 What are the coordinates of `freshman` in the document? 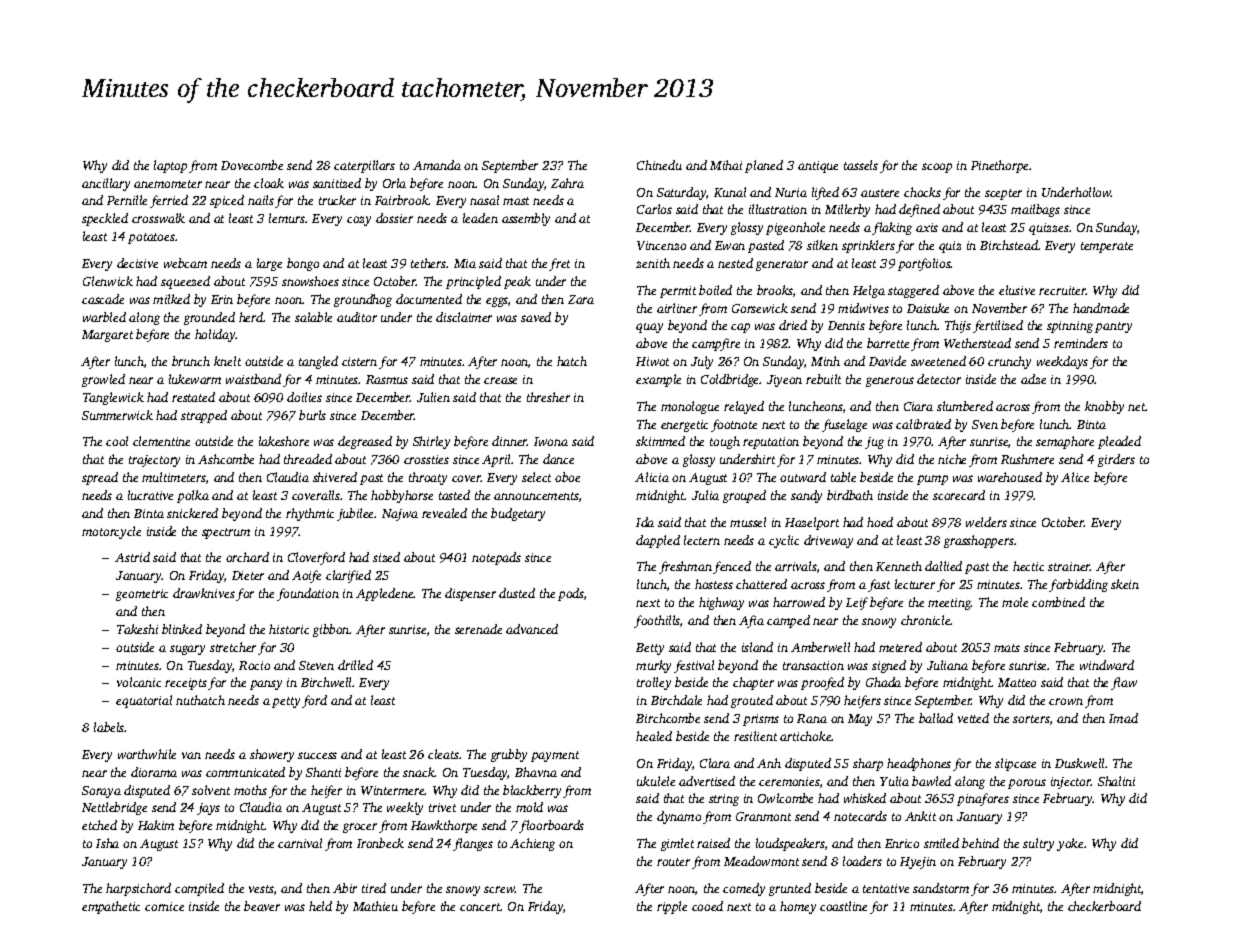 It's located at (685, 567).
